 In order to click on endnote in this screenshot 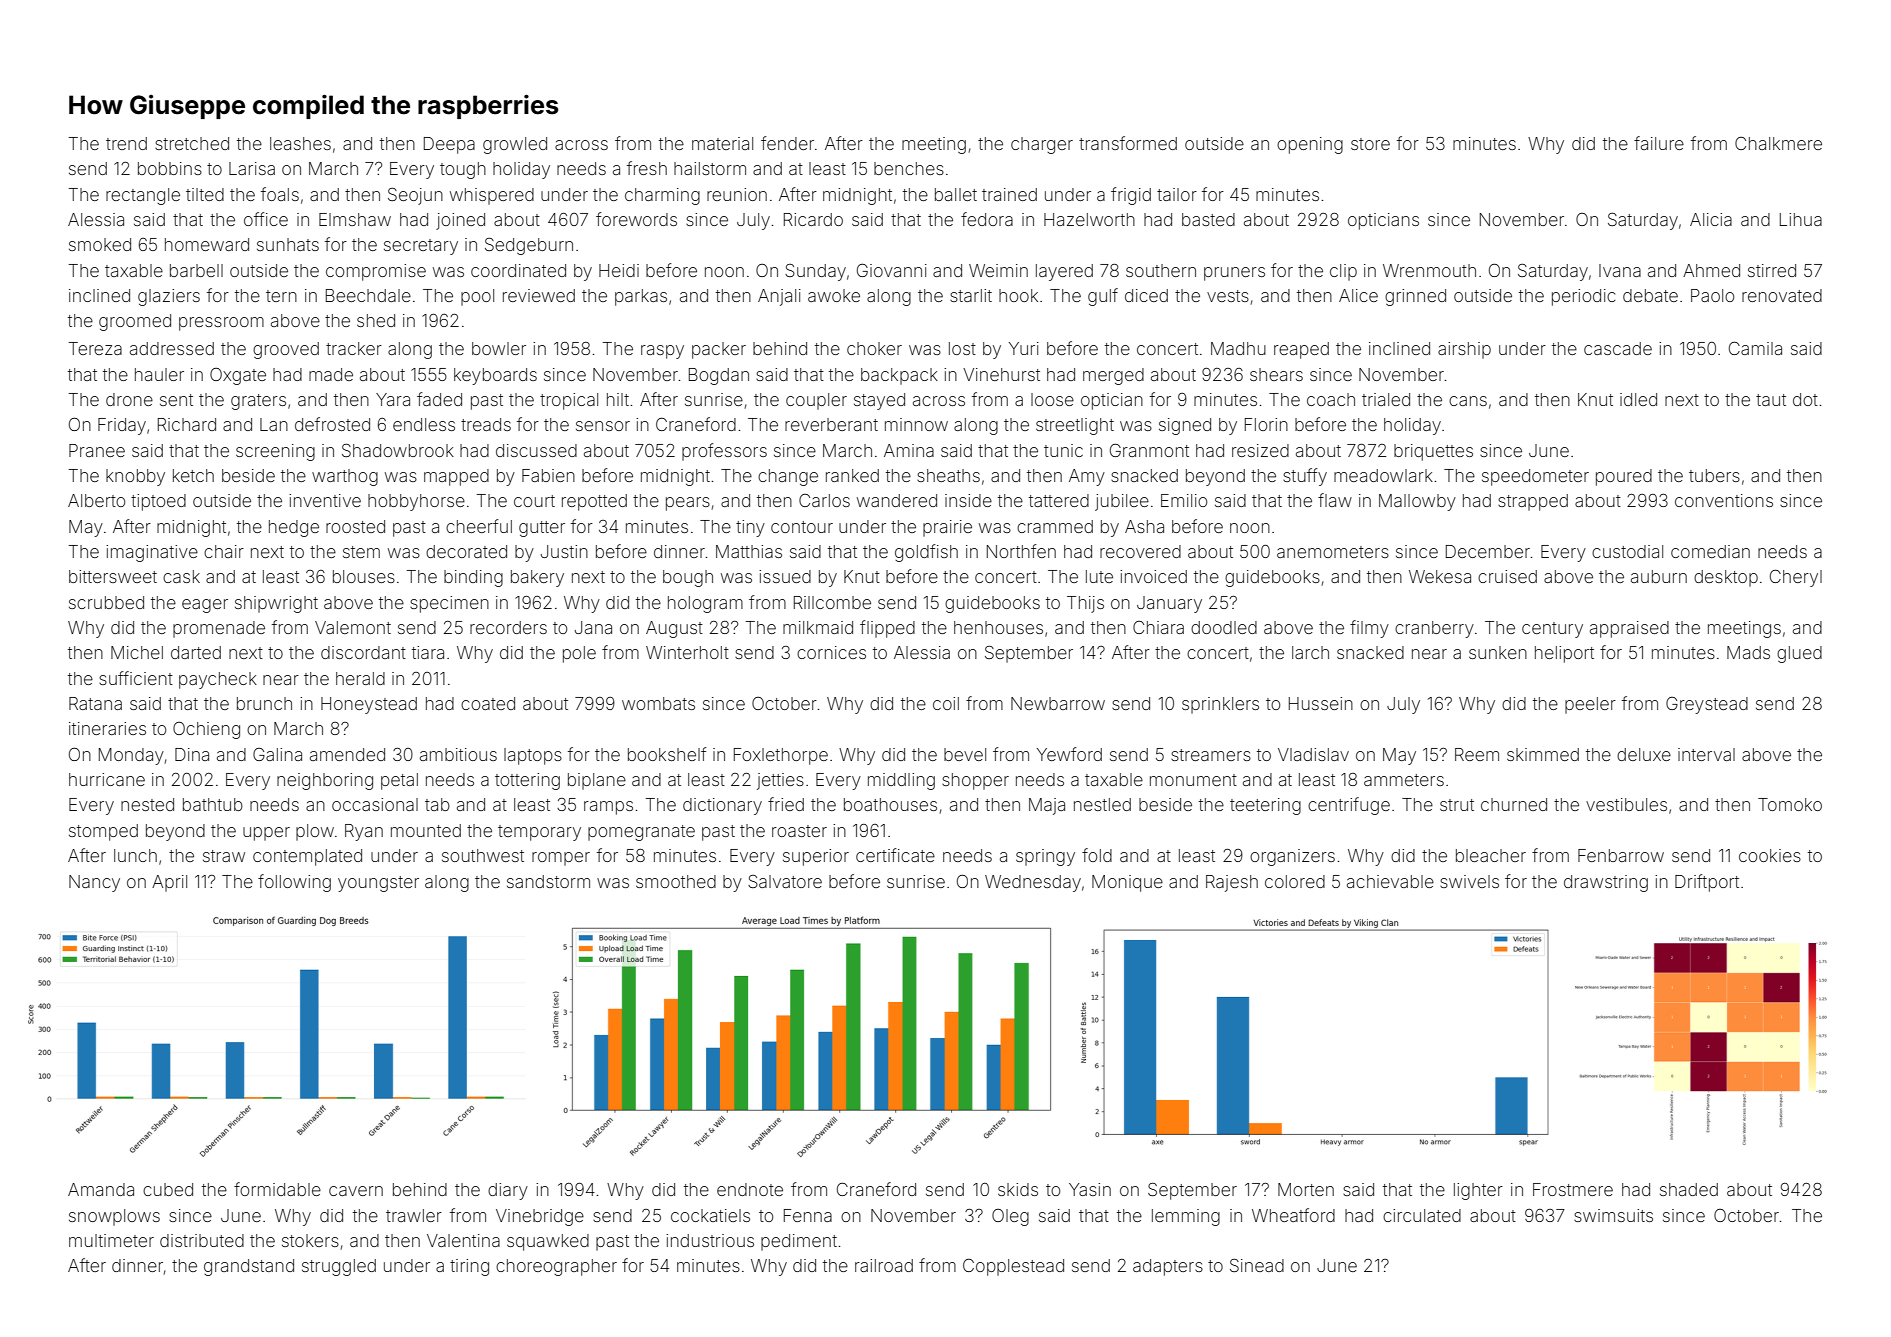, I will do `click(750, 1189)`.
